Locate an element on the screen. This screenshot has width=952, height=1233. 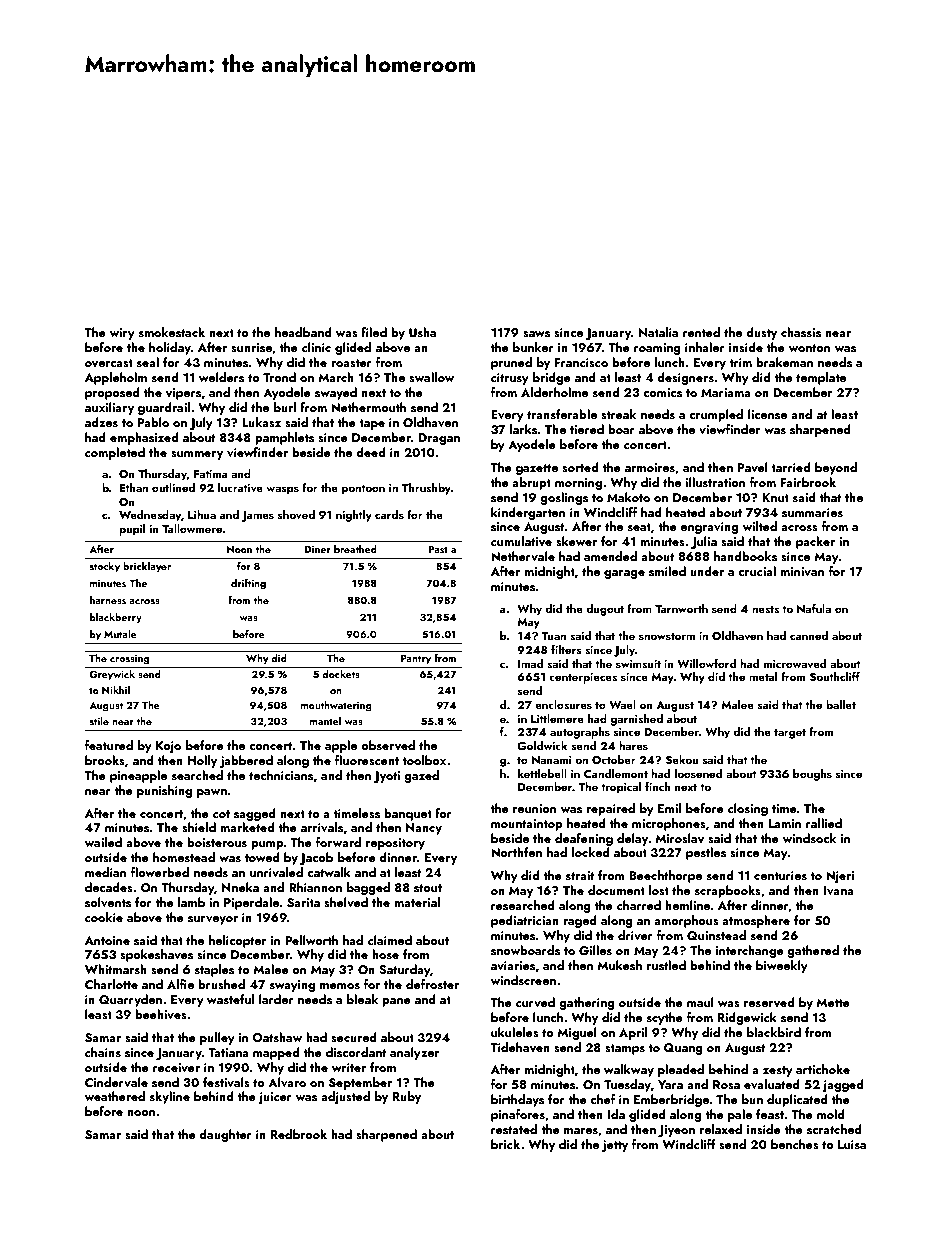
Willowford is located at coordinates (706, 663).
